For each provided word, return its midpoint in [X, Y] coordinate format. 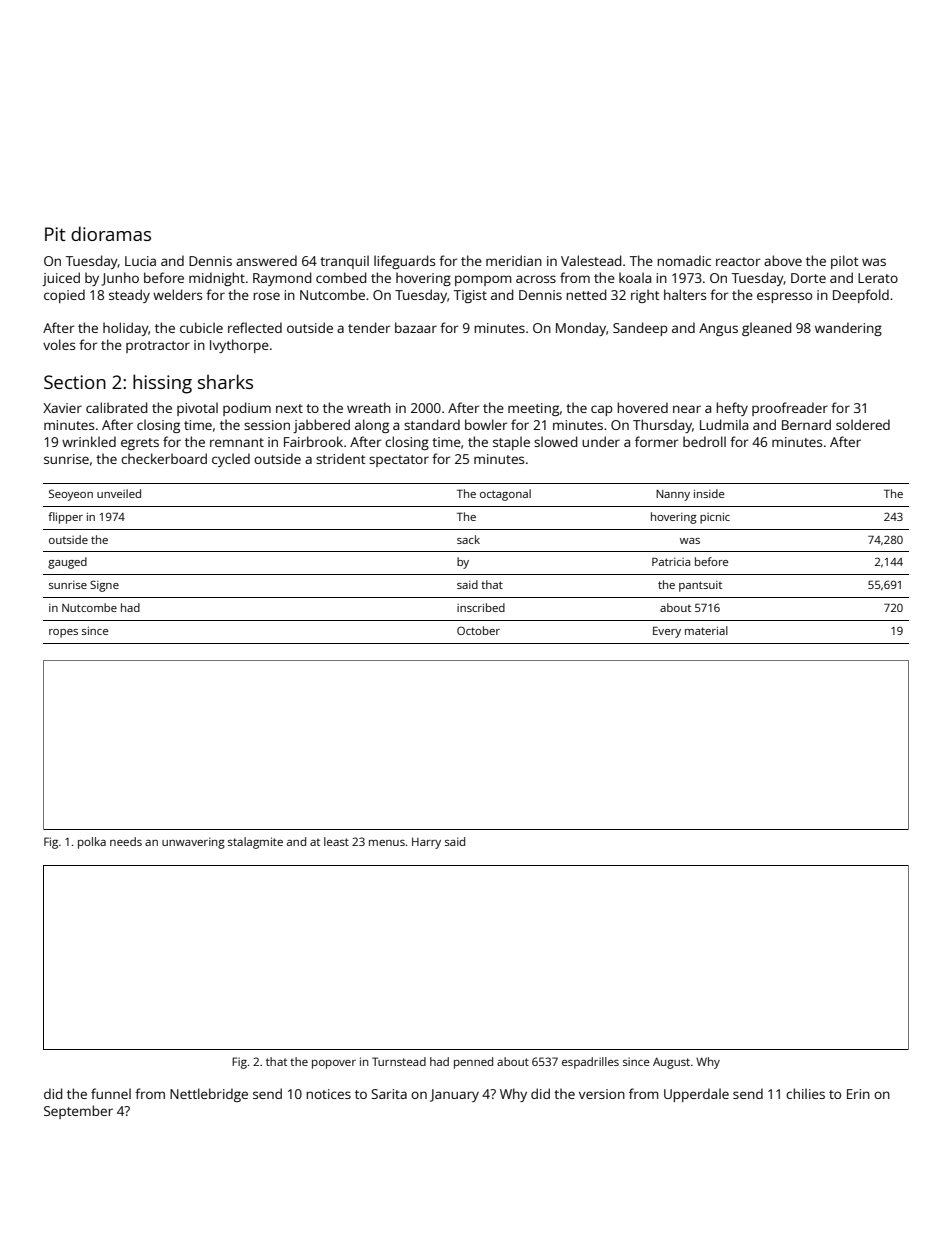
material [706, 630]
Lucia [140, 261]
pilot [845, 262]
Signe [104, 586]
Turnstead [399, 1061]
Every [667, 632]
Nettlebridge [209, 1095]
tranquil [344, 262]
